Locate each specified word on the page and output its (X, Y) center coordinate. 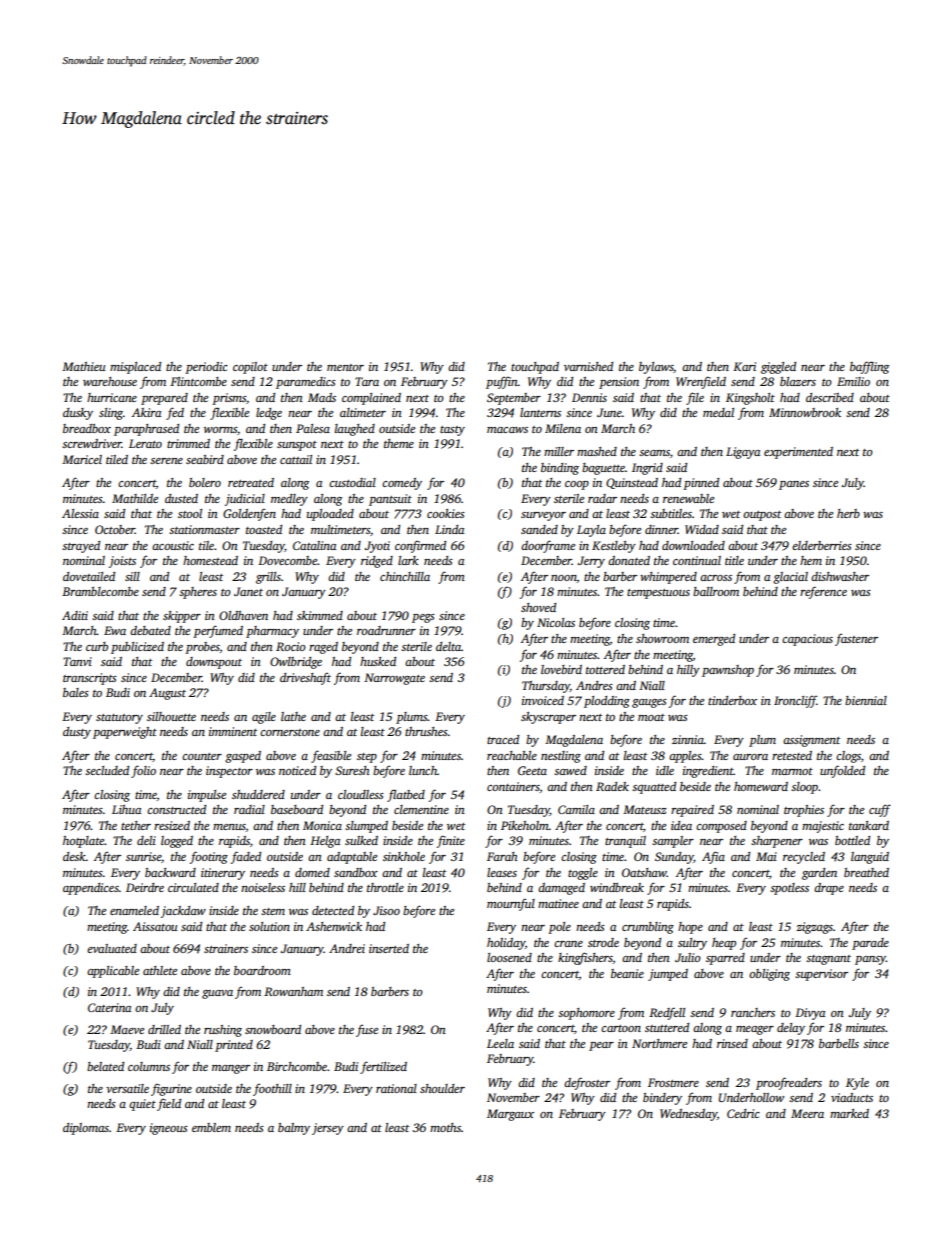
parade (870, 944)
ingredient (708, 772)
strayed (81, 547)
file (695, 398)
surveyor (543, 516)
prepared (164, 399)
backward (170, 872)
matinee (558, 903)
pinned (701, 484)
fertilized (383, 1067)
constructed (176, 809)
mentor (345, 367)
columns (149, 1066)
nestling (561, 757)
